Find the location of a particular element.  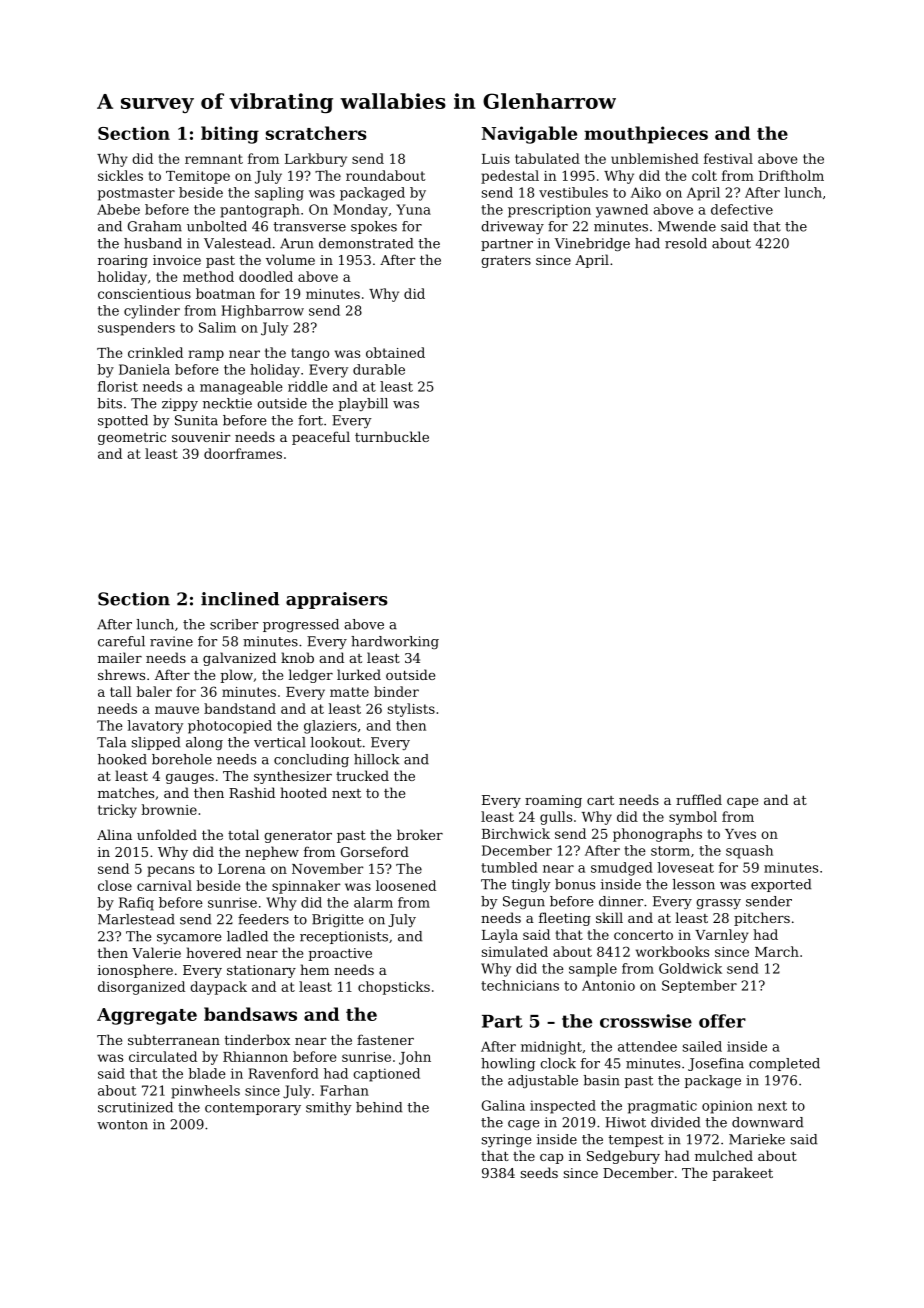

cart is located at coordinates (600, 800).
